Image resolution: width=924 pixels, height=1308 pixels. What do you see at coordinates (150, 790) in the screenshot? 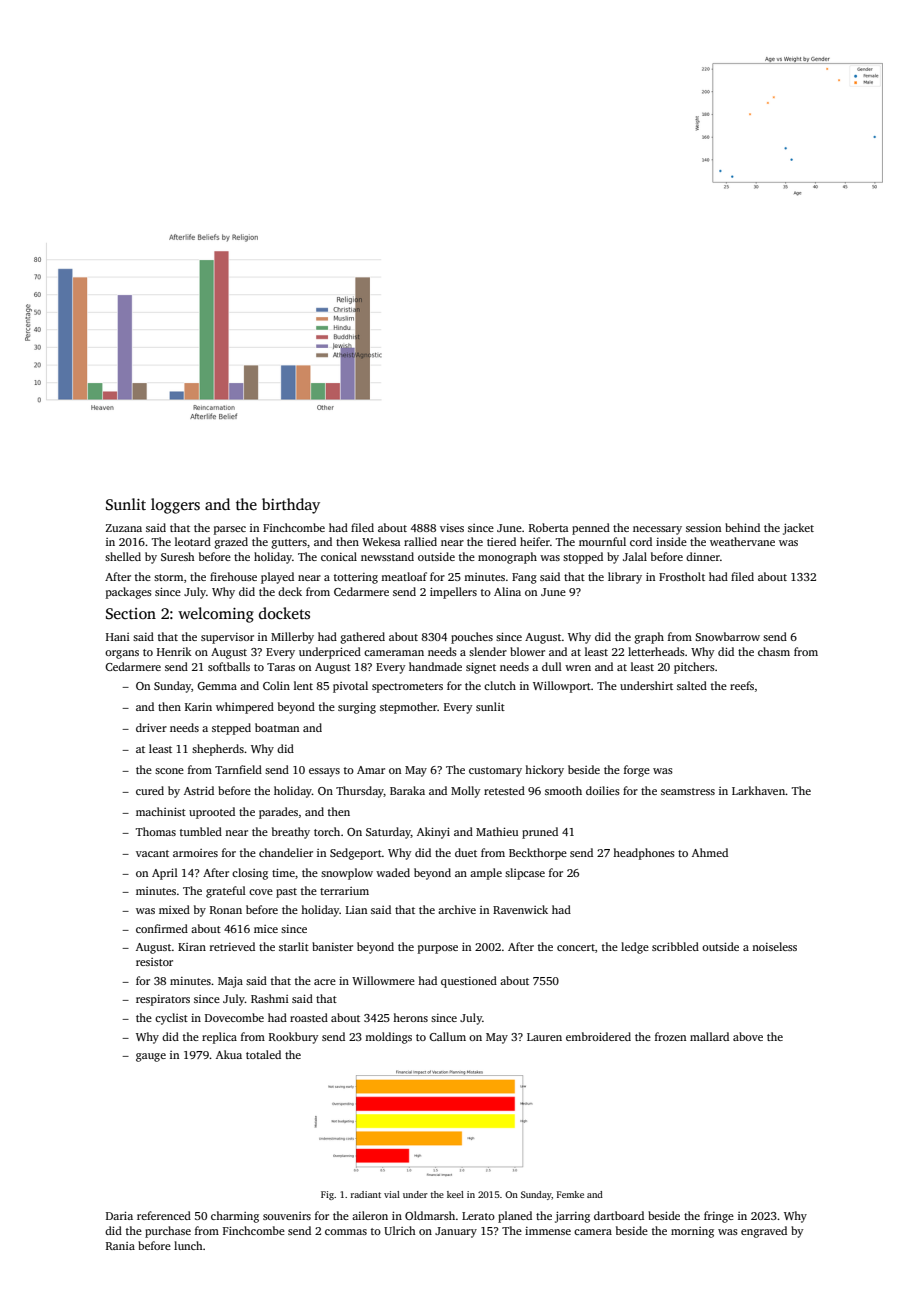
I see `cured` at bounding box center [150, 790].
